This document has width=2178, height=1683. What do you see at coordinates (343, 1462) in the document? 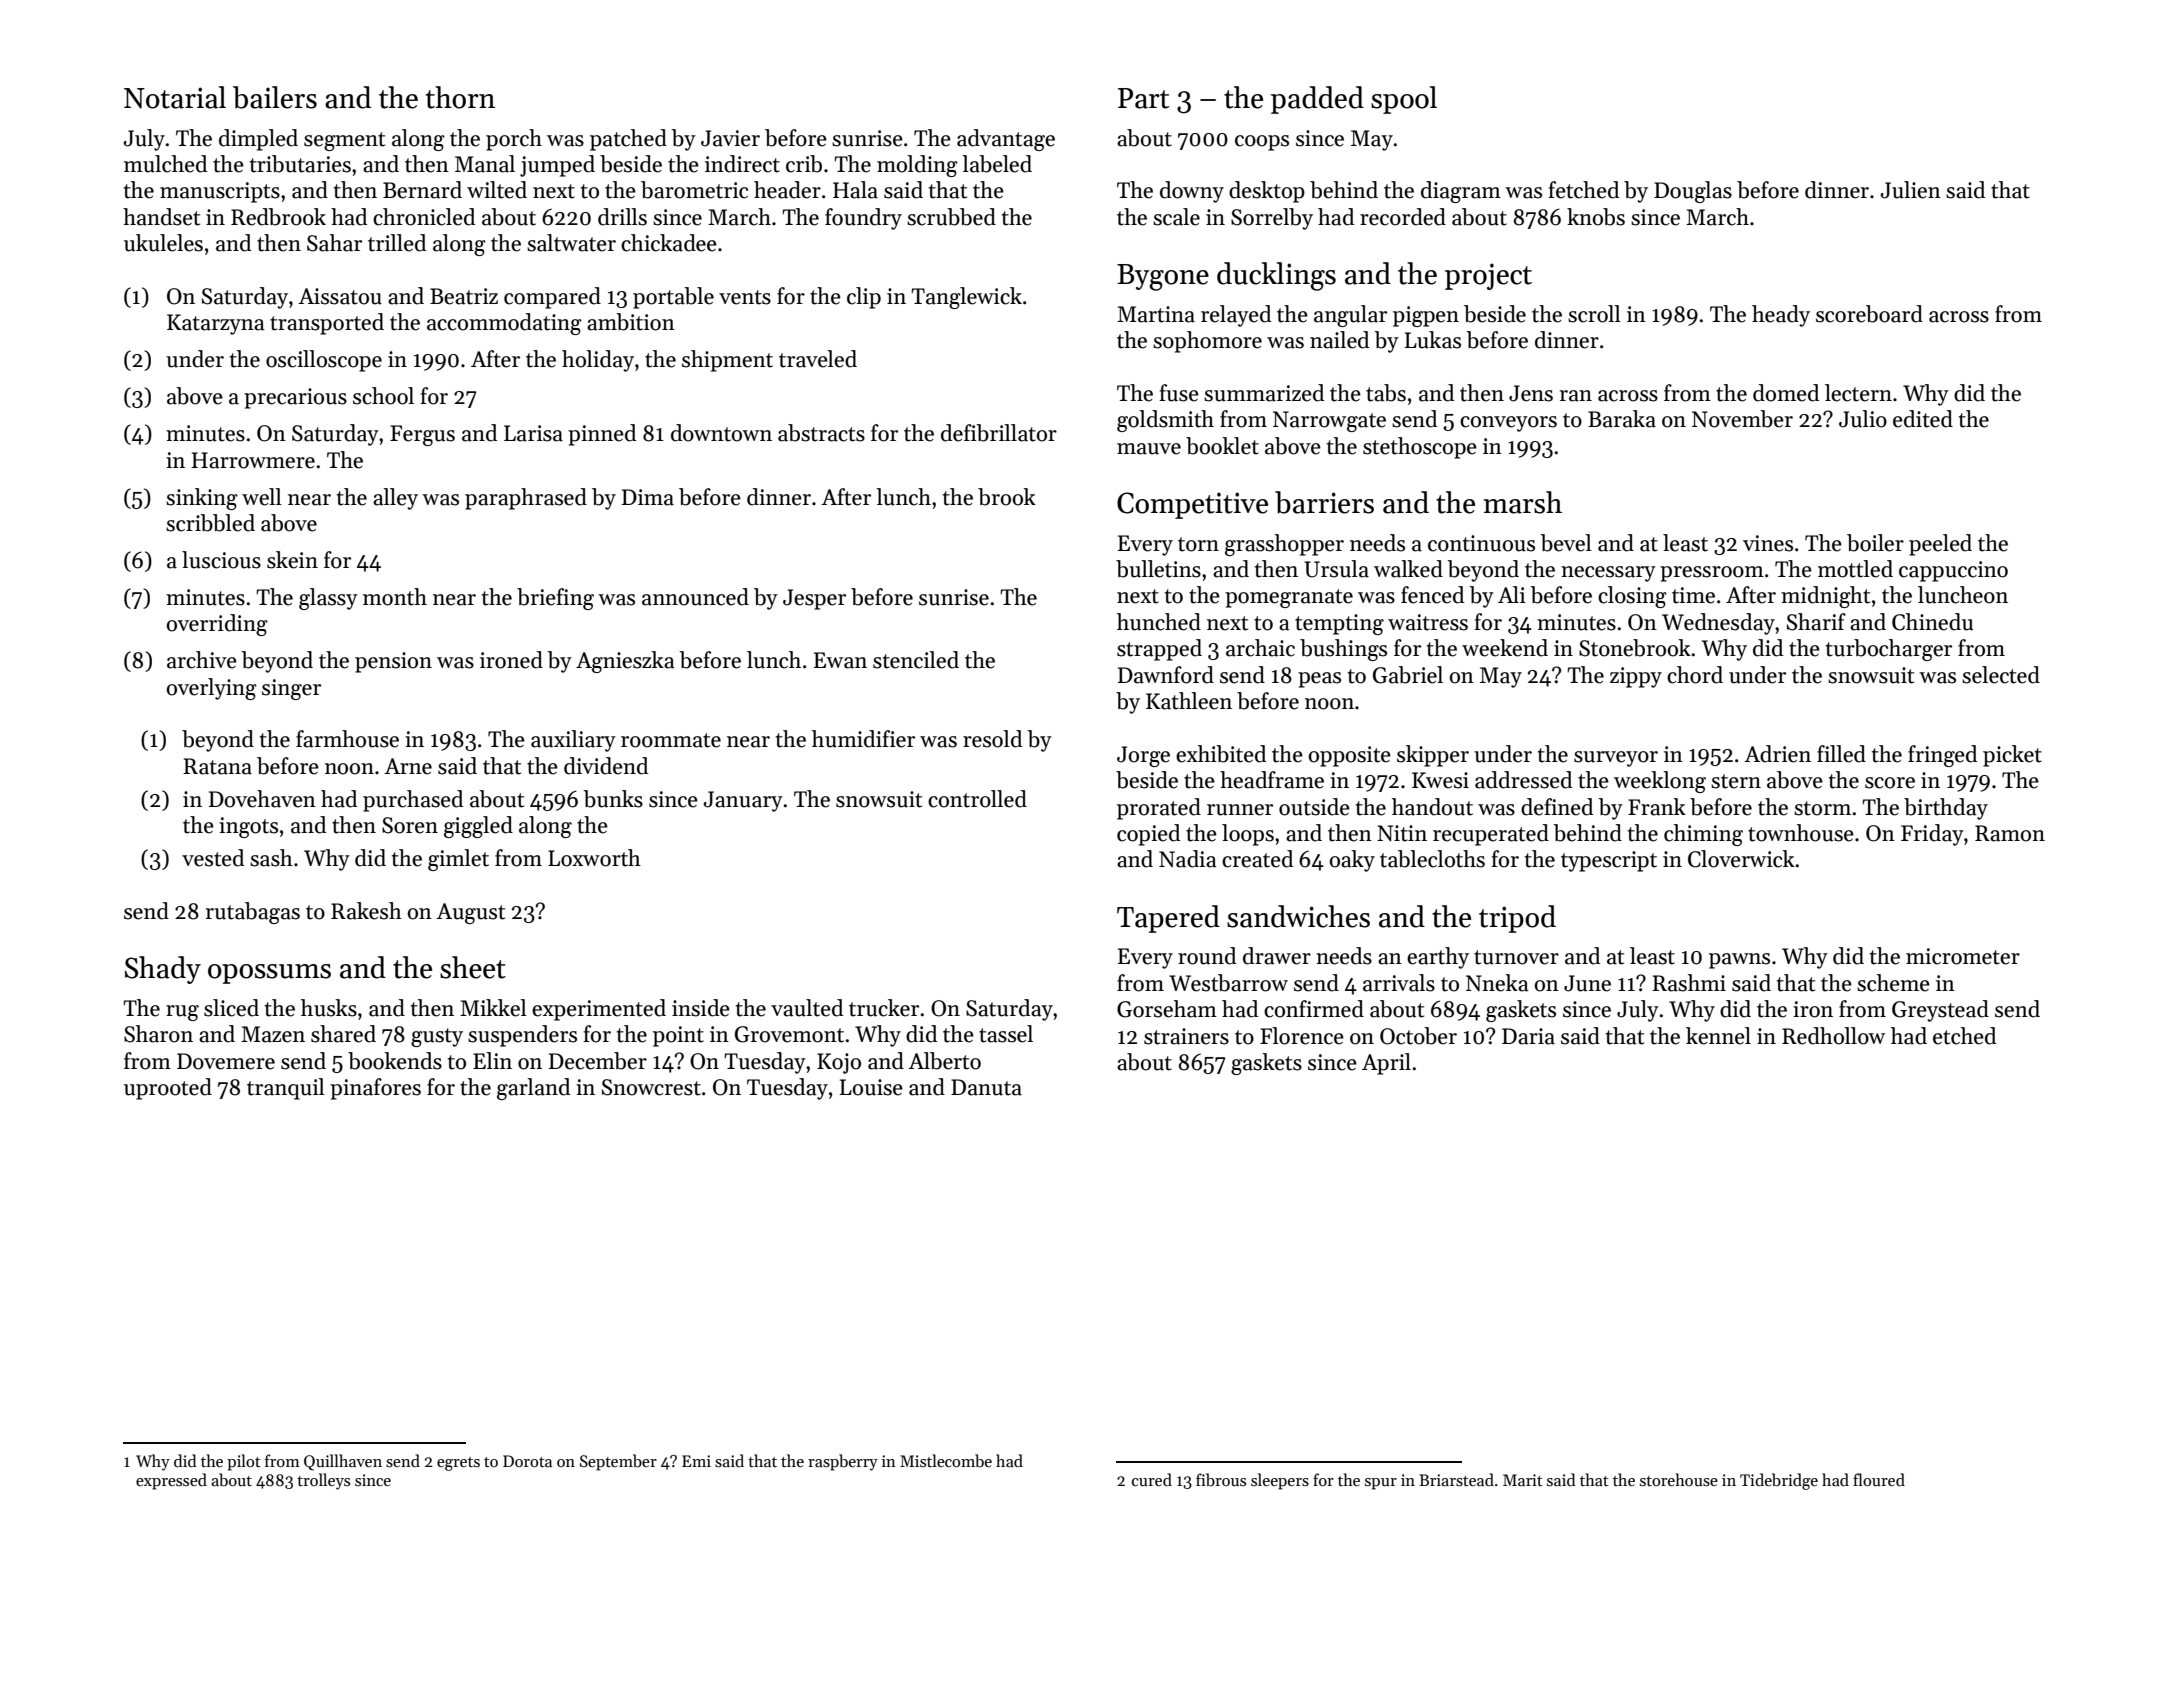
I see `Quillhaven` at bounding box center [343, 1462].
